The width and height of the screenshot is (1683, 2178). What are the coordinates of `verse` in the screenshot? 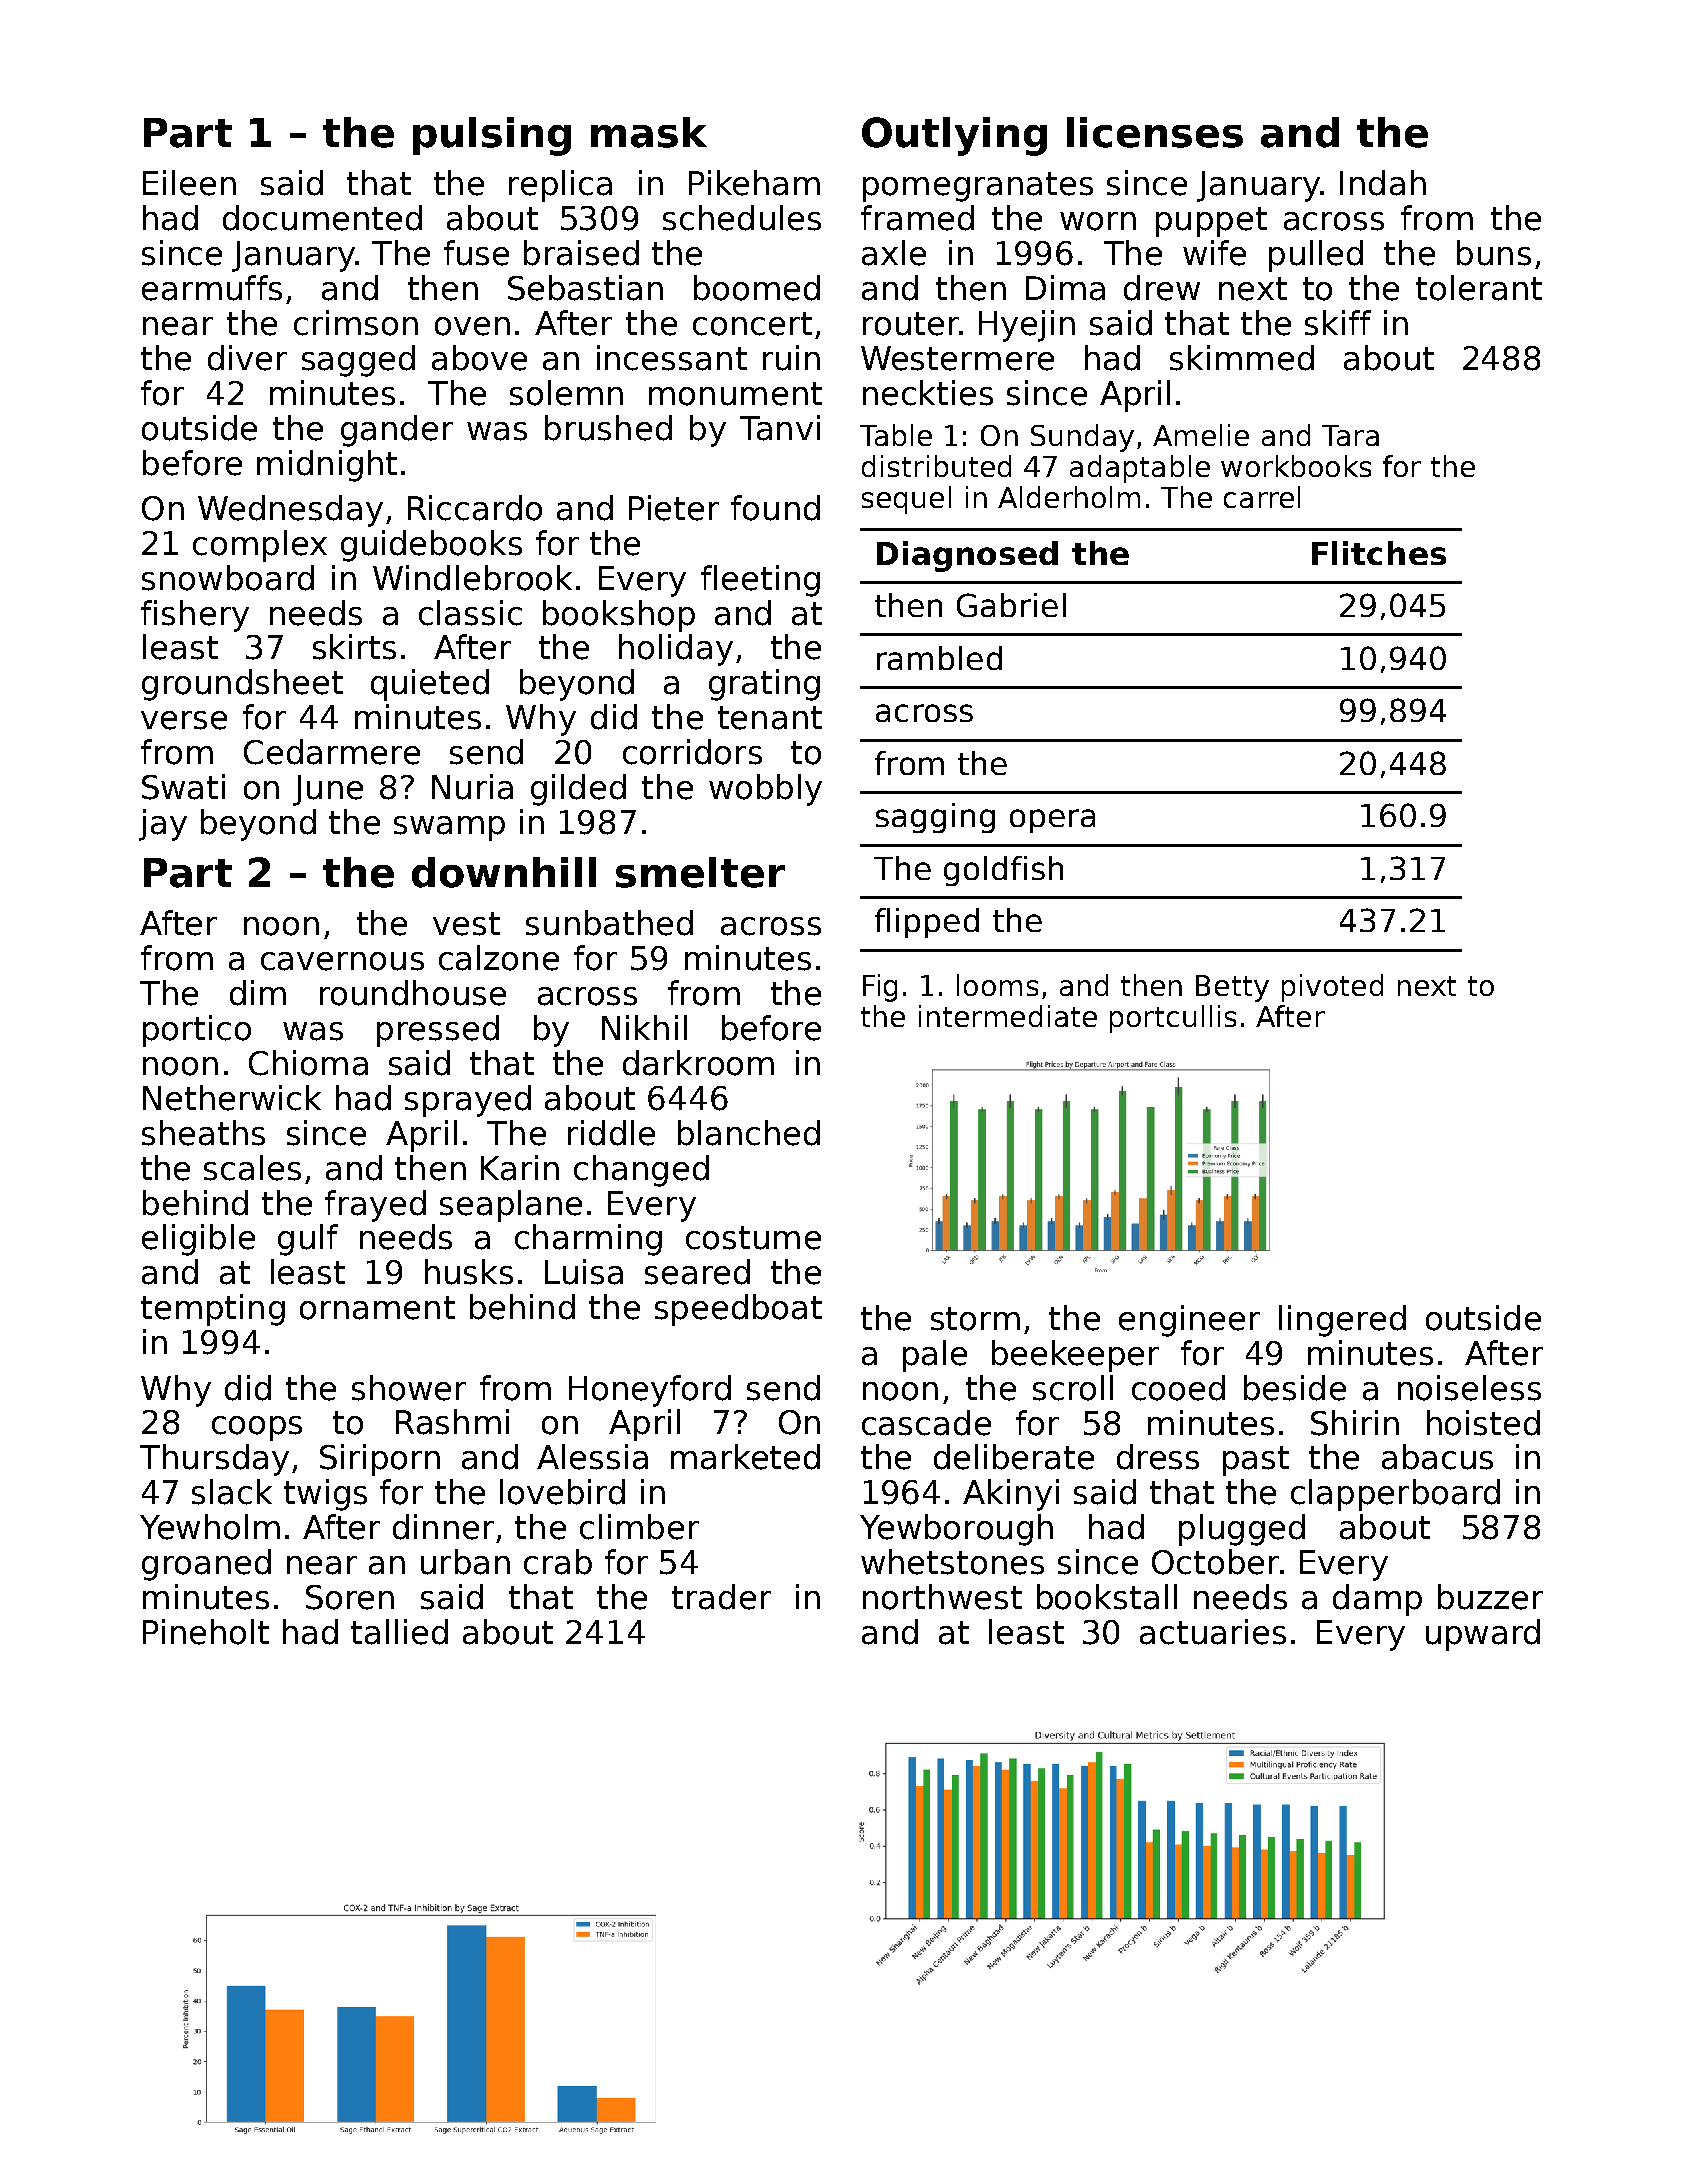 It's located at (184, 720).
